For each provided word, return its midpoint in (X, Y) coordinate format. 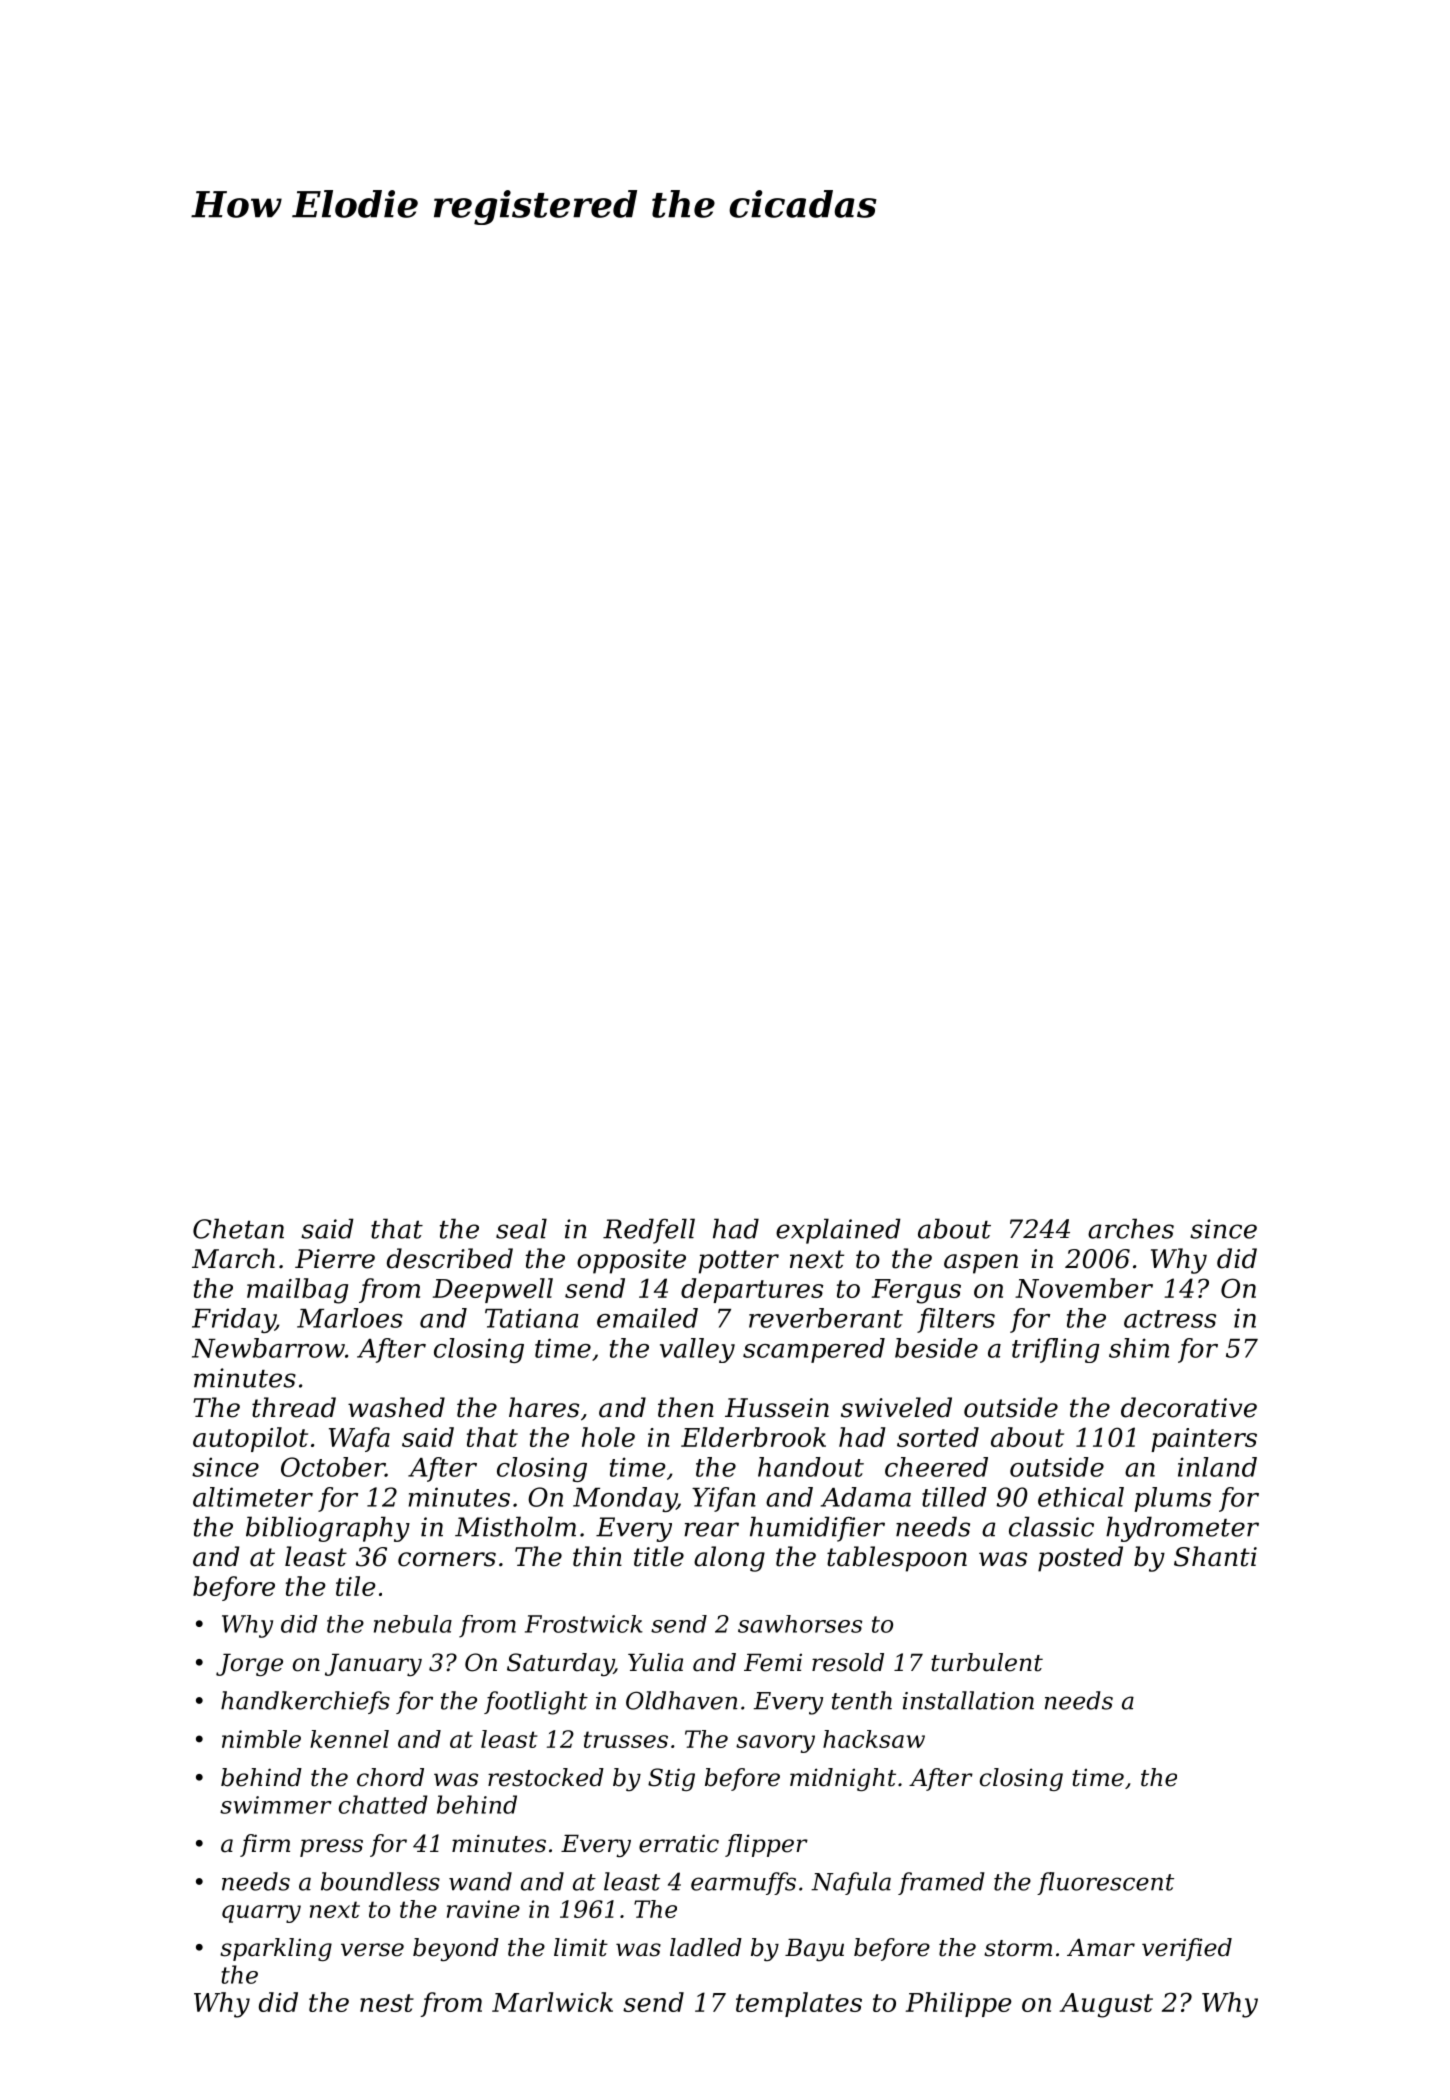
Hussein (777, 1408)
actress (1170, 1319)
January (373, 1665)
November (1084, 1288)
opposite (631, 1261)
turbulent (987, 1662)
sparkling (276, 1949)
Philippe (959, 2004)
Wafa (359, 1439)
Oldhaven (681, 1700)
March (233, 1258)
